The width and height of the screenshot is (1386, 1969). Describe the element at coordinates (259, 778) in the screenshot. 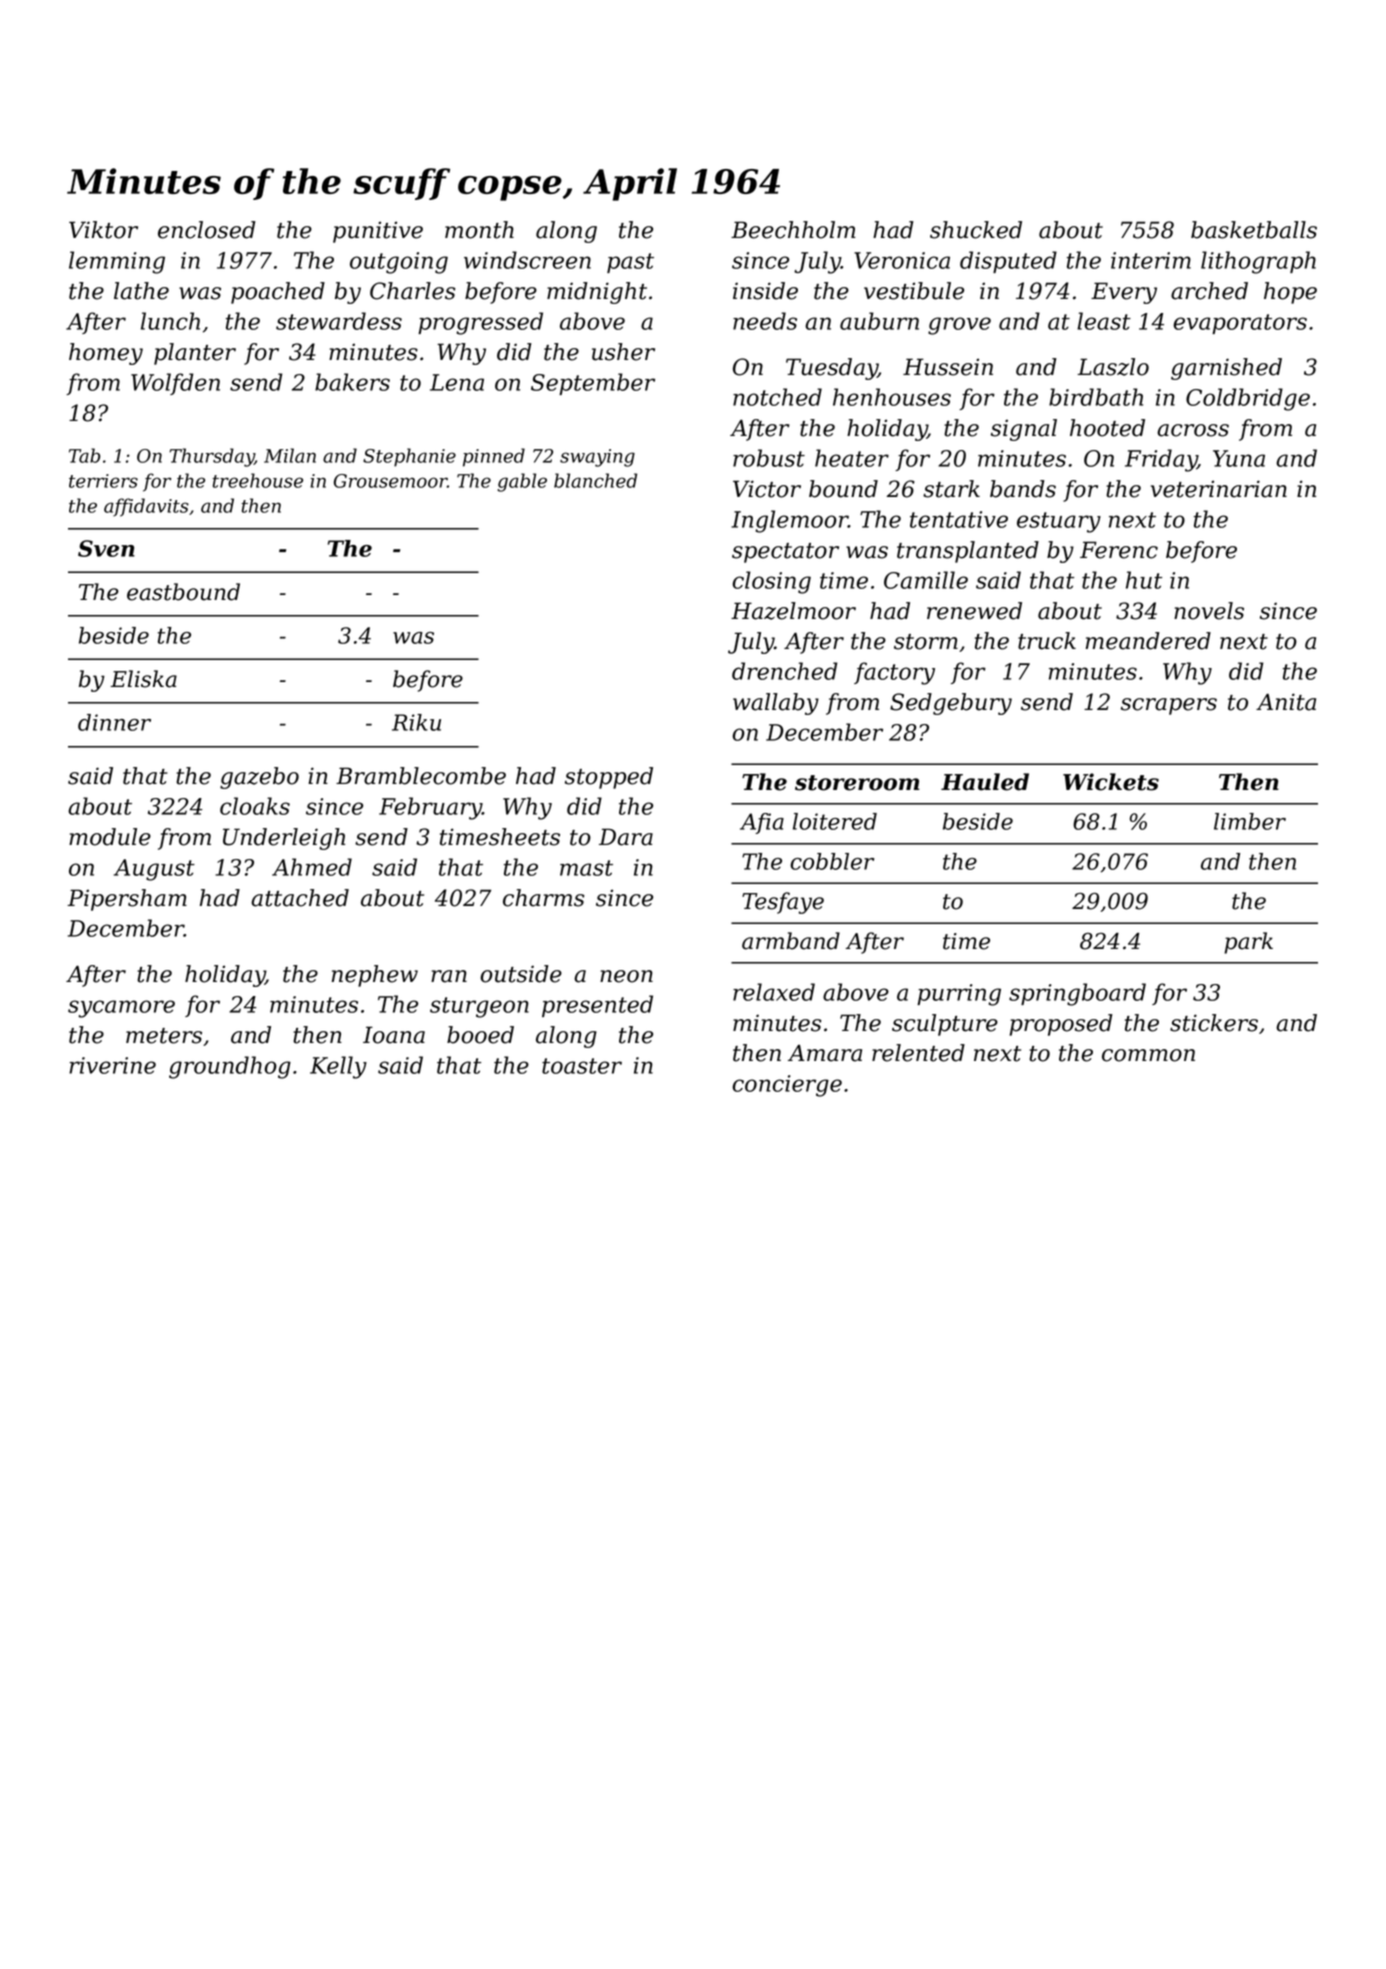

I see `gazebo` at that location.
